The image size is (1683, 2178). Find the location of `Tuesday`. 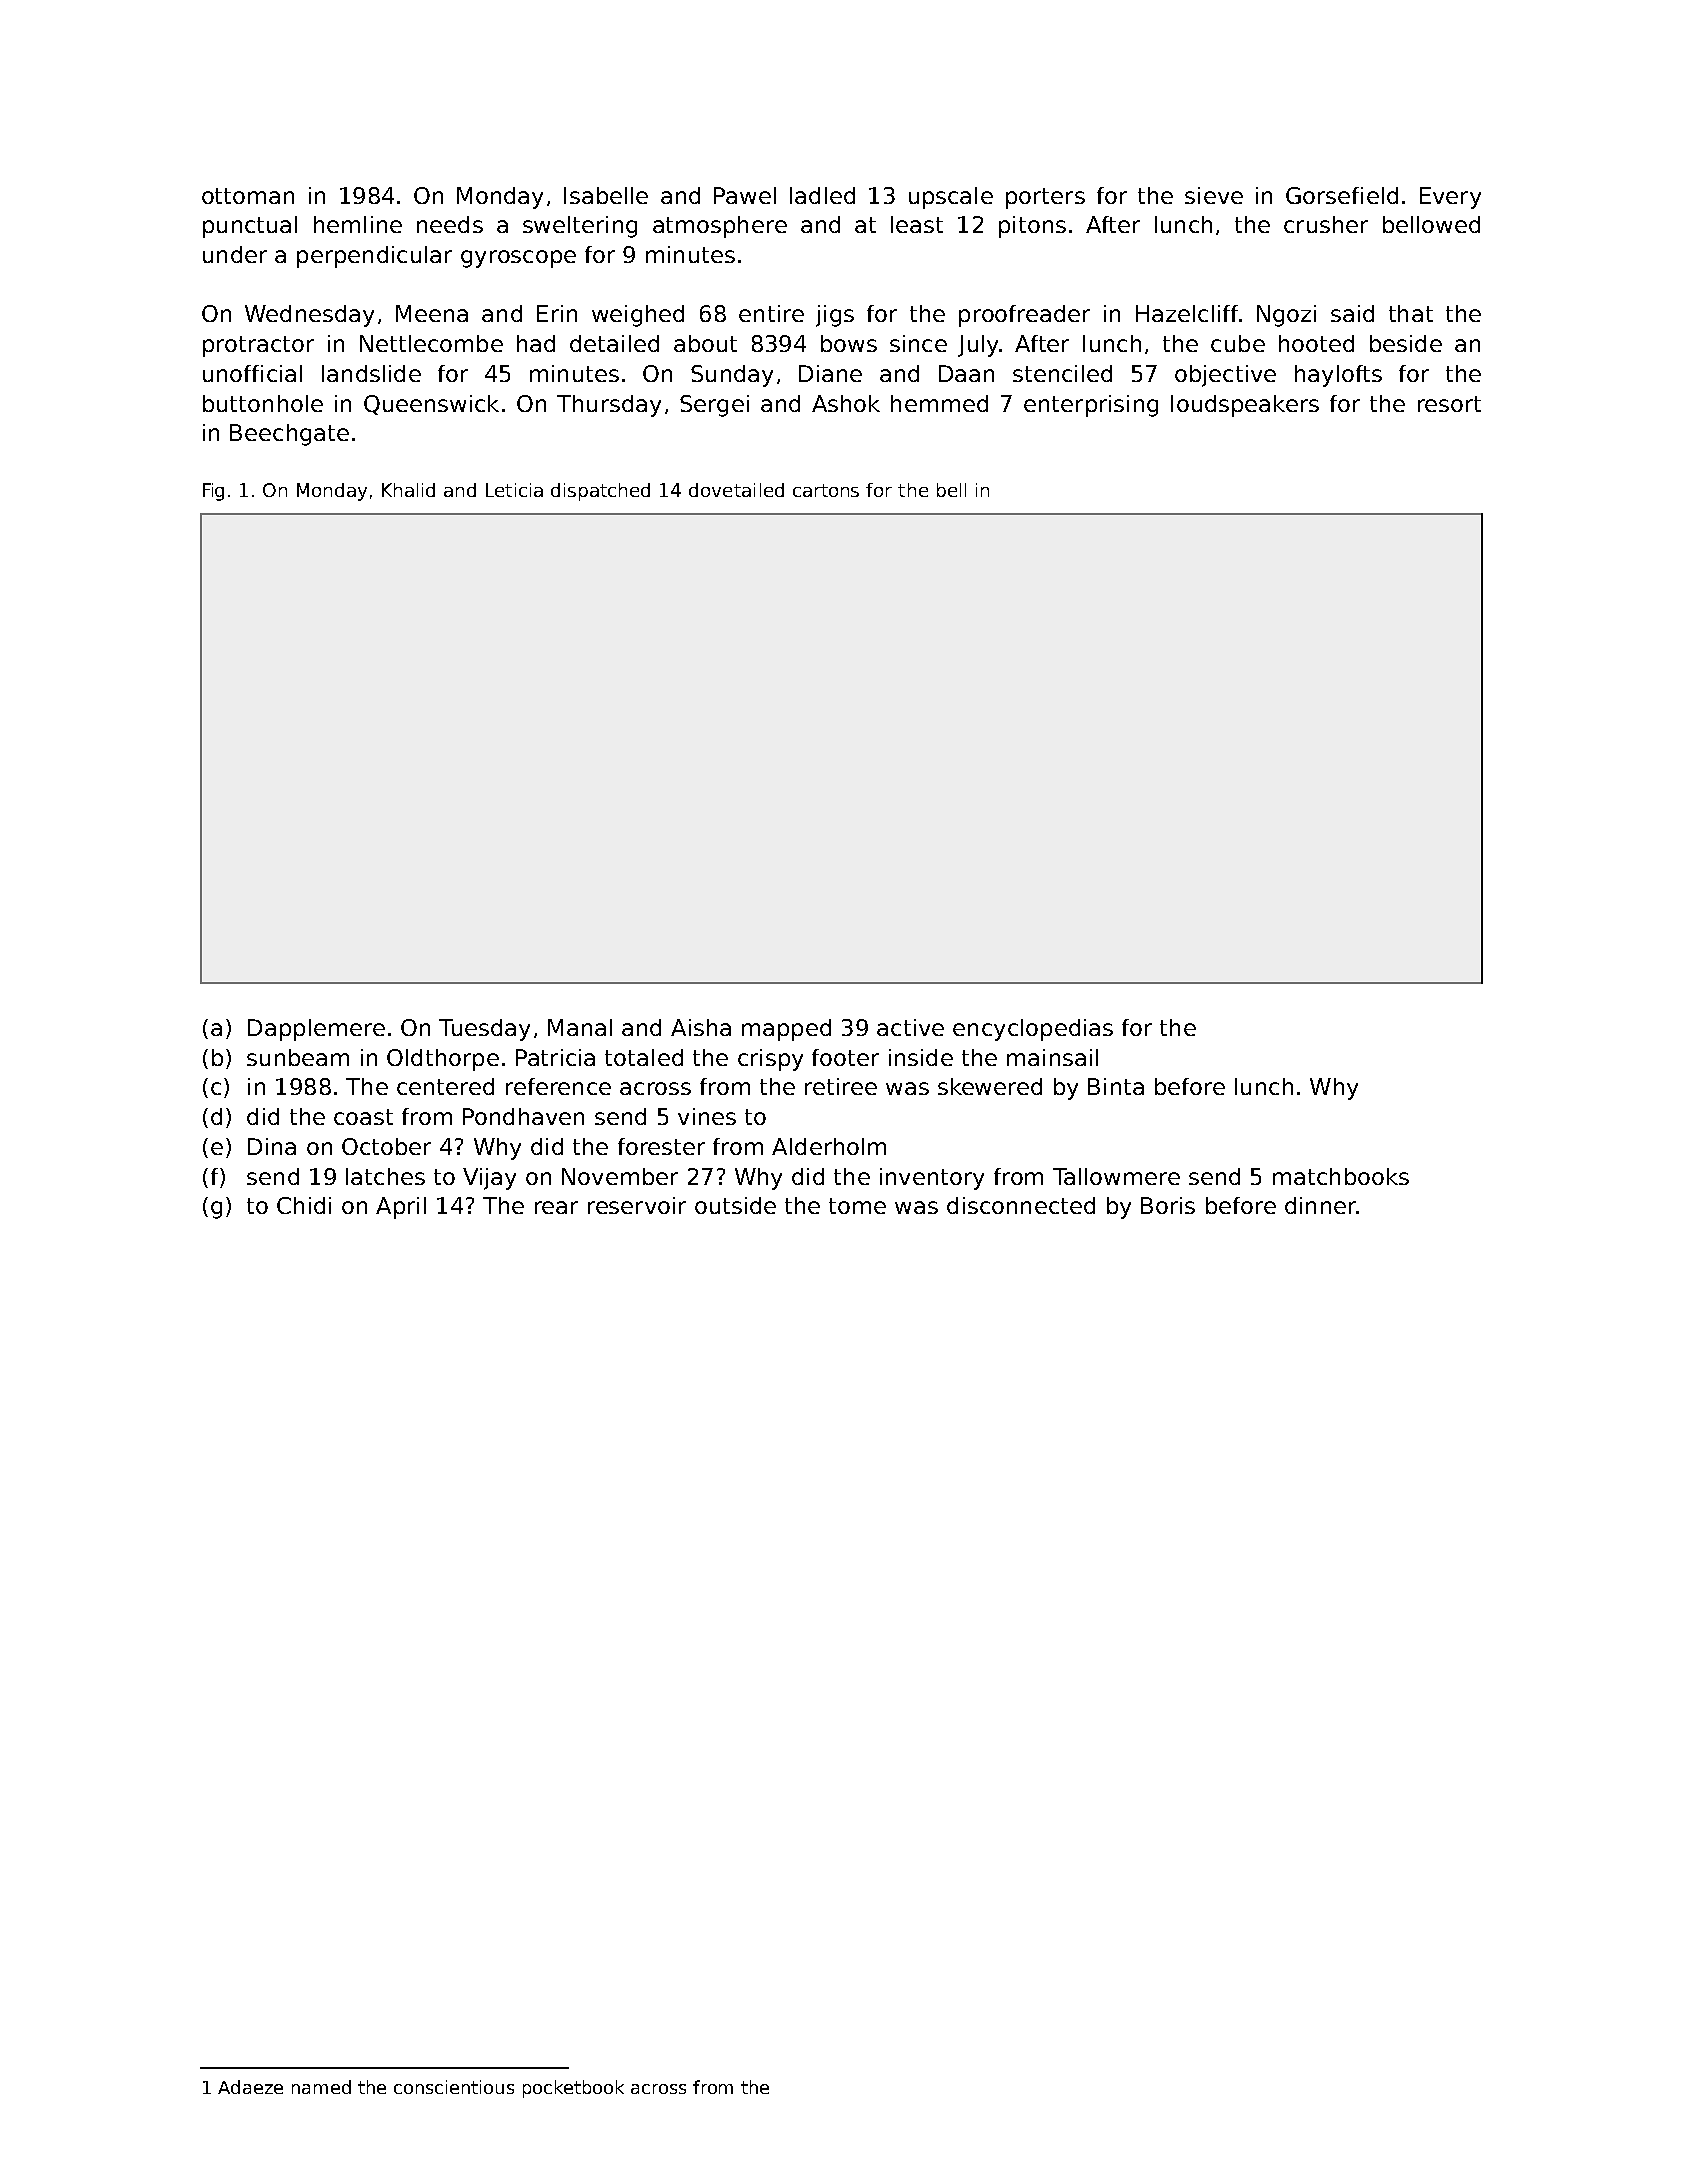

Tuesday is located at coordinates (484, 1030).
